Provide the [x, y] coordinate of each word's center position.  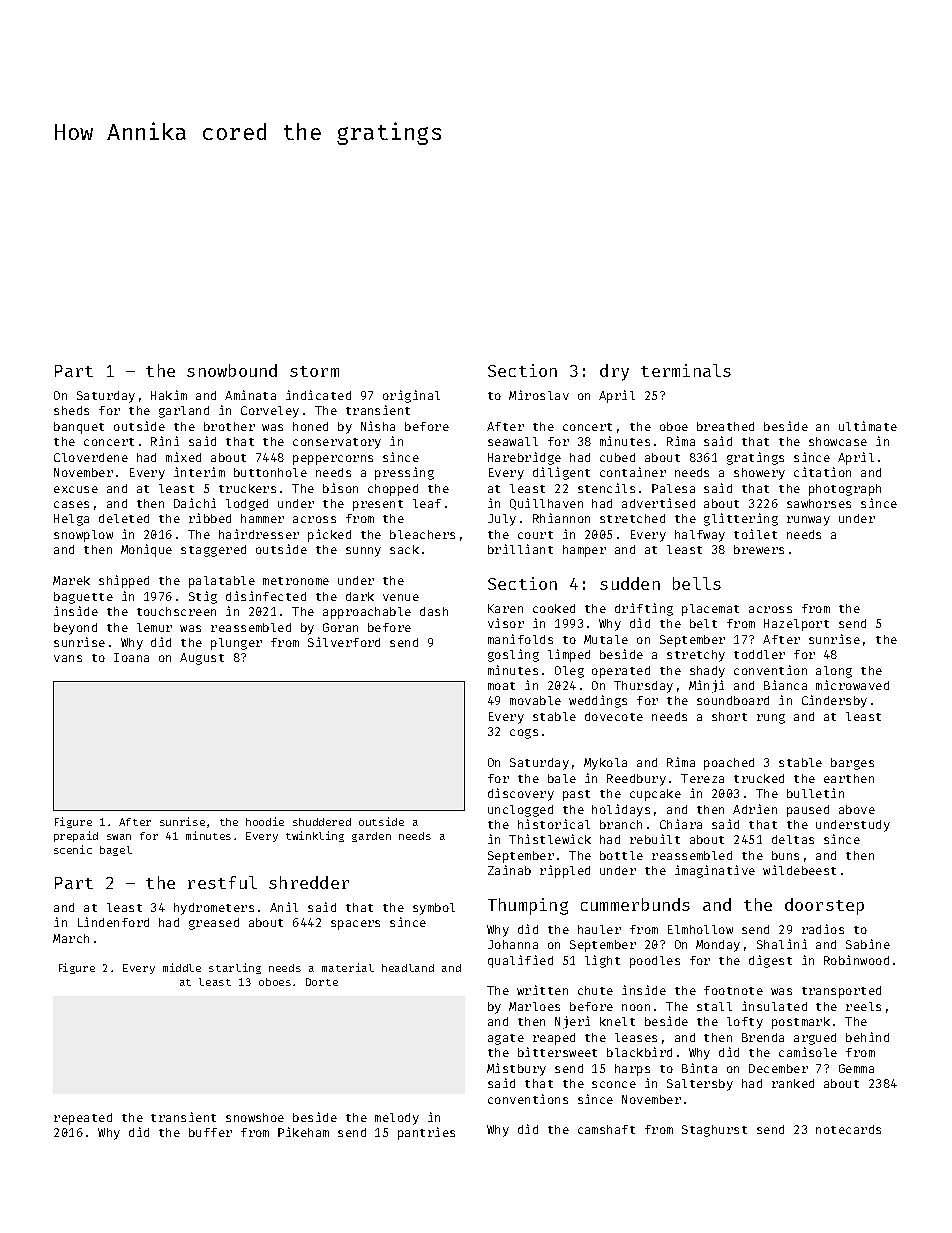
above [857, 809]
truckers [247, 488]
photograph [845, 490]
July [502, 520]
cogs [524, 734]
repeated [83, 1119]
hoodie [265, 821]
